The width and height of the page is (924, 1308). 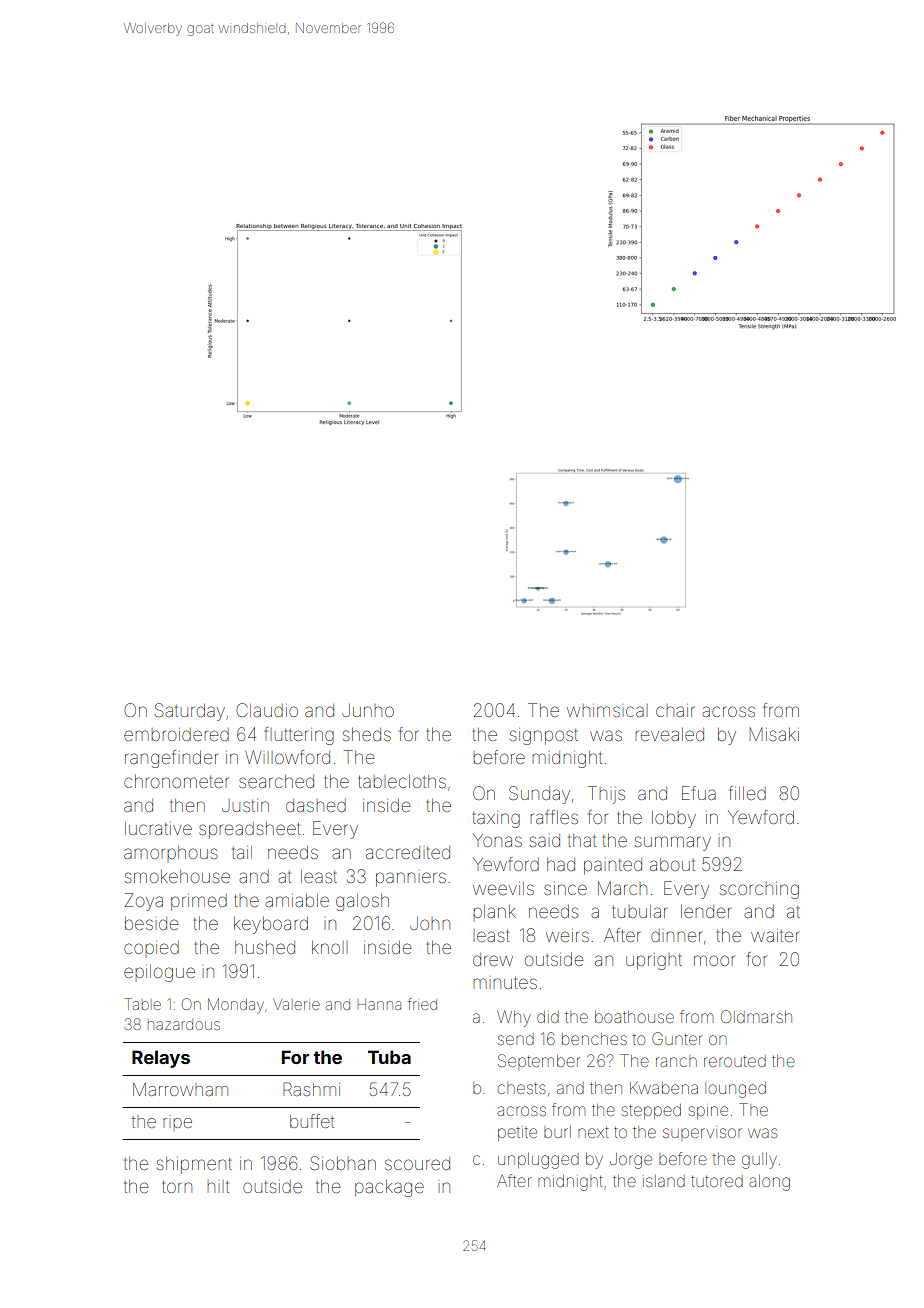 What do you see at coordinates (544, 736) in the page?
I see `signpost` at bounding box center [544, 736].
